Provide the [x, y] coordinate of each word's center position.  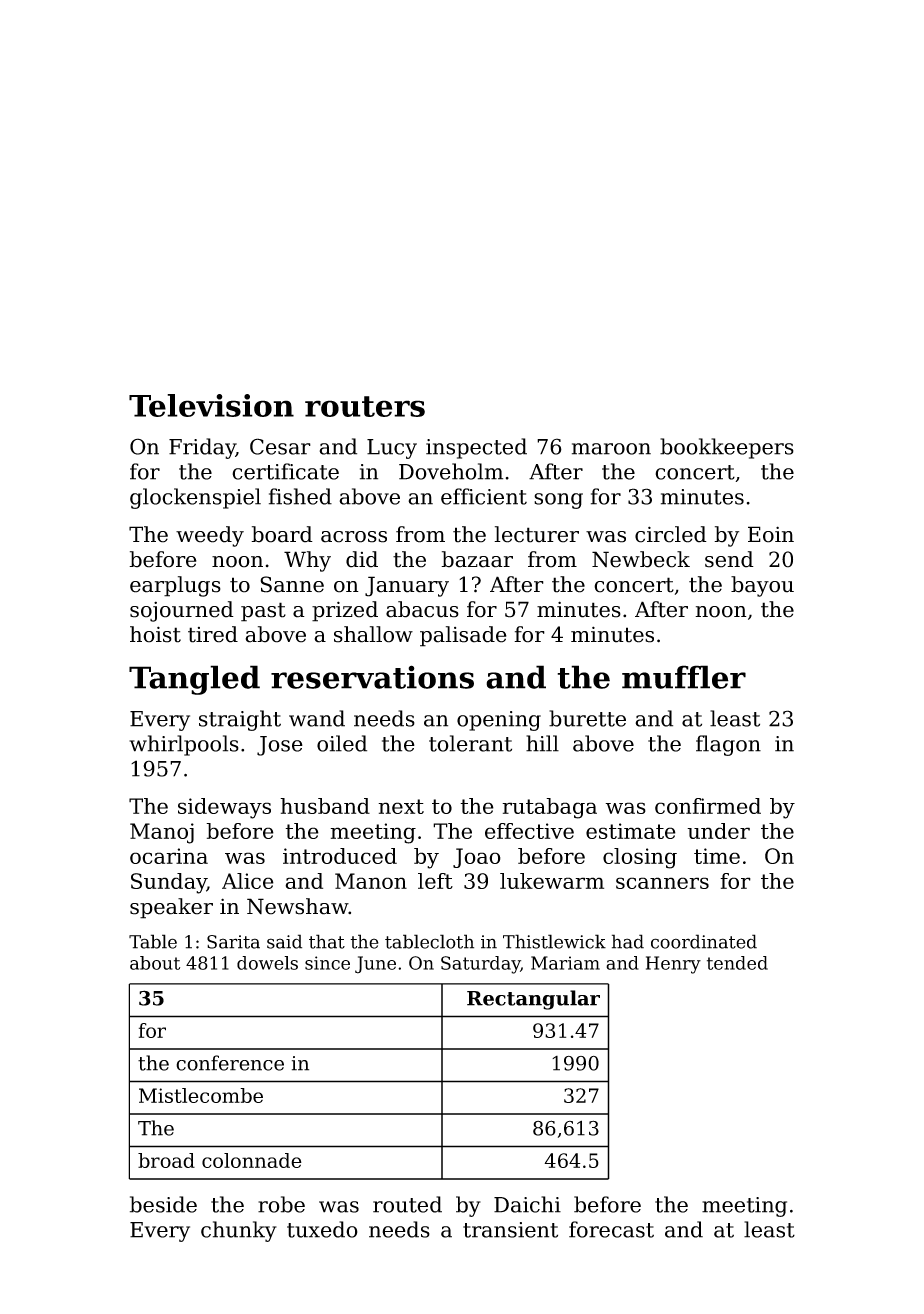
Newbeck [641, 559]
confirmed [708, 806]
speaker [171, 908]
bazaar [477, 559]
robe [281, 1204]
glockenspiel [195, 498]
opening [499, 721]
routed [407, 1204]
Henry [673, 965]
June [375, 965]
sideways [224, 808]
